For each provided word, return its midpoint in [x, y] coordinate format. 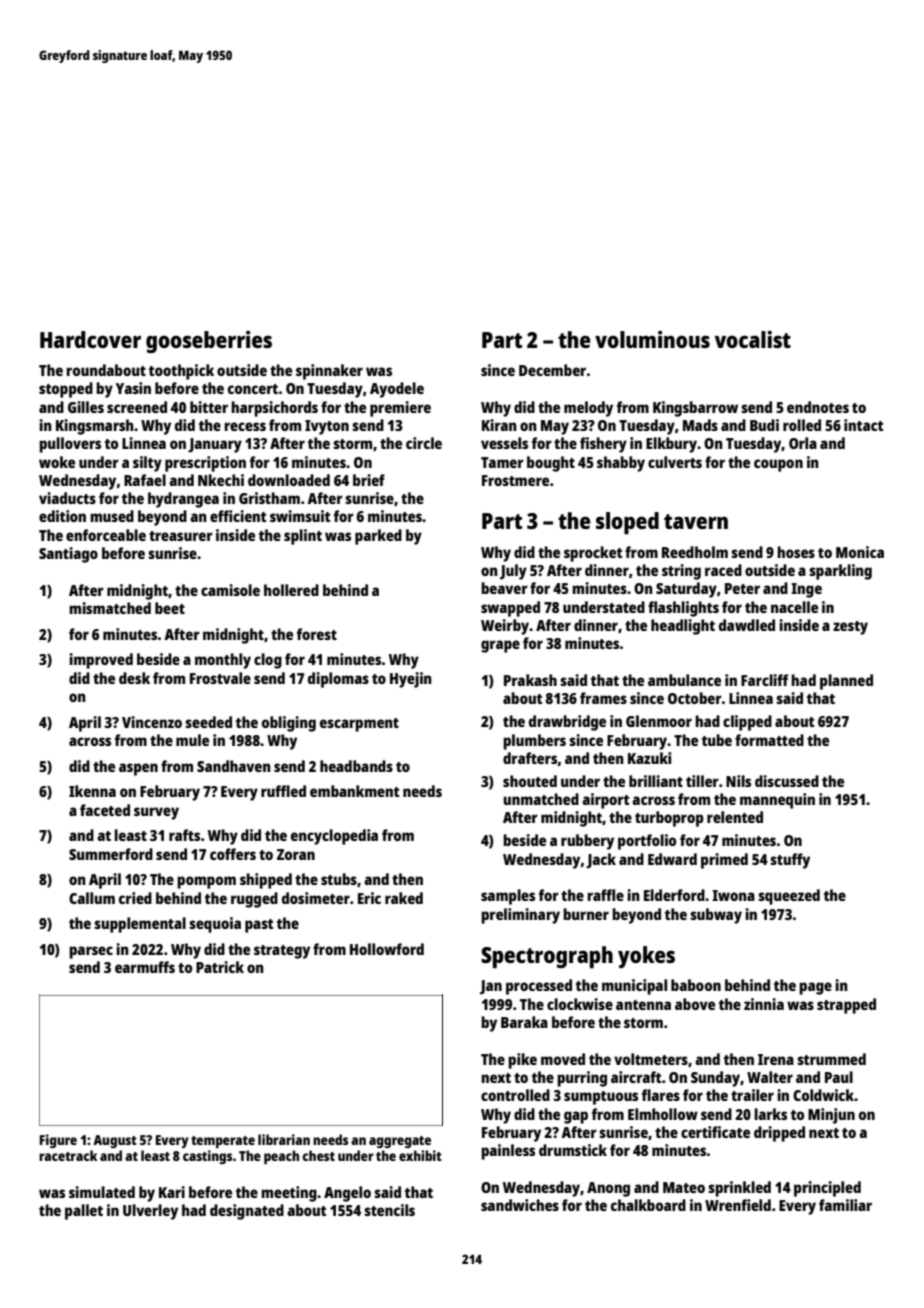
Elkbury [671, 445]
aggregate [400, 1142]
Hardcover [90, 339]
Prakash [530, 680]
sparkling [840, 572]
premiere [400, 409]
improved [101, 661]
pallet [84, 1212]
